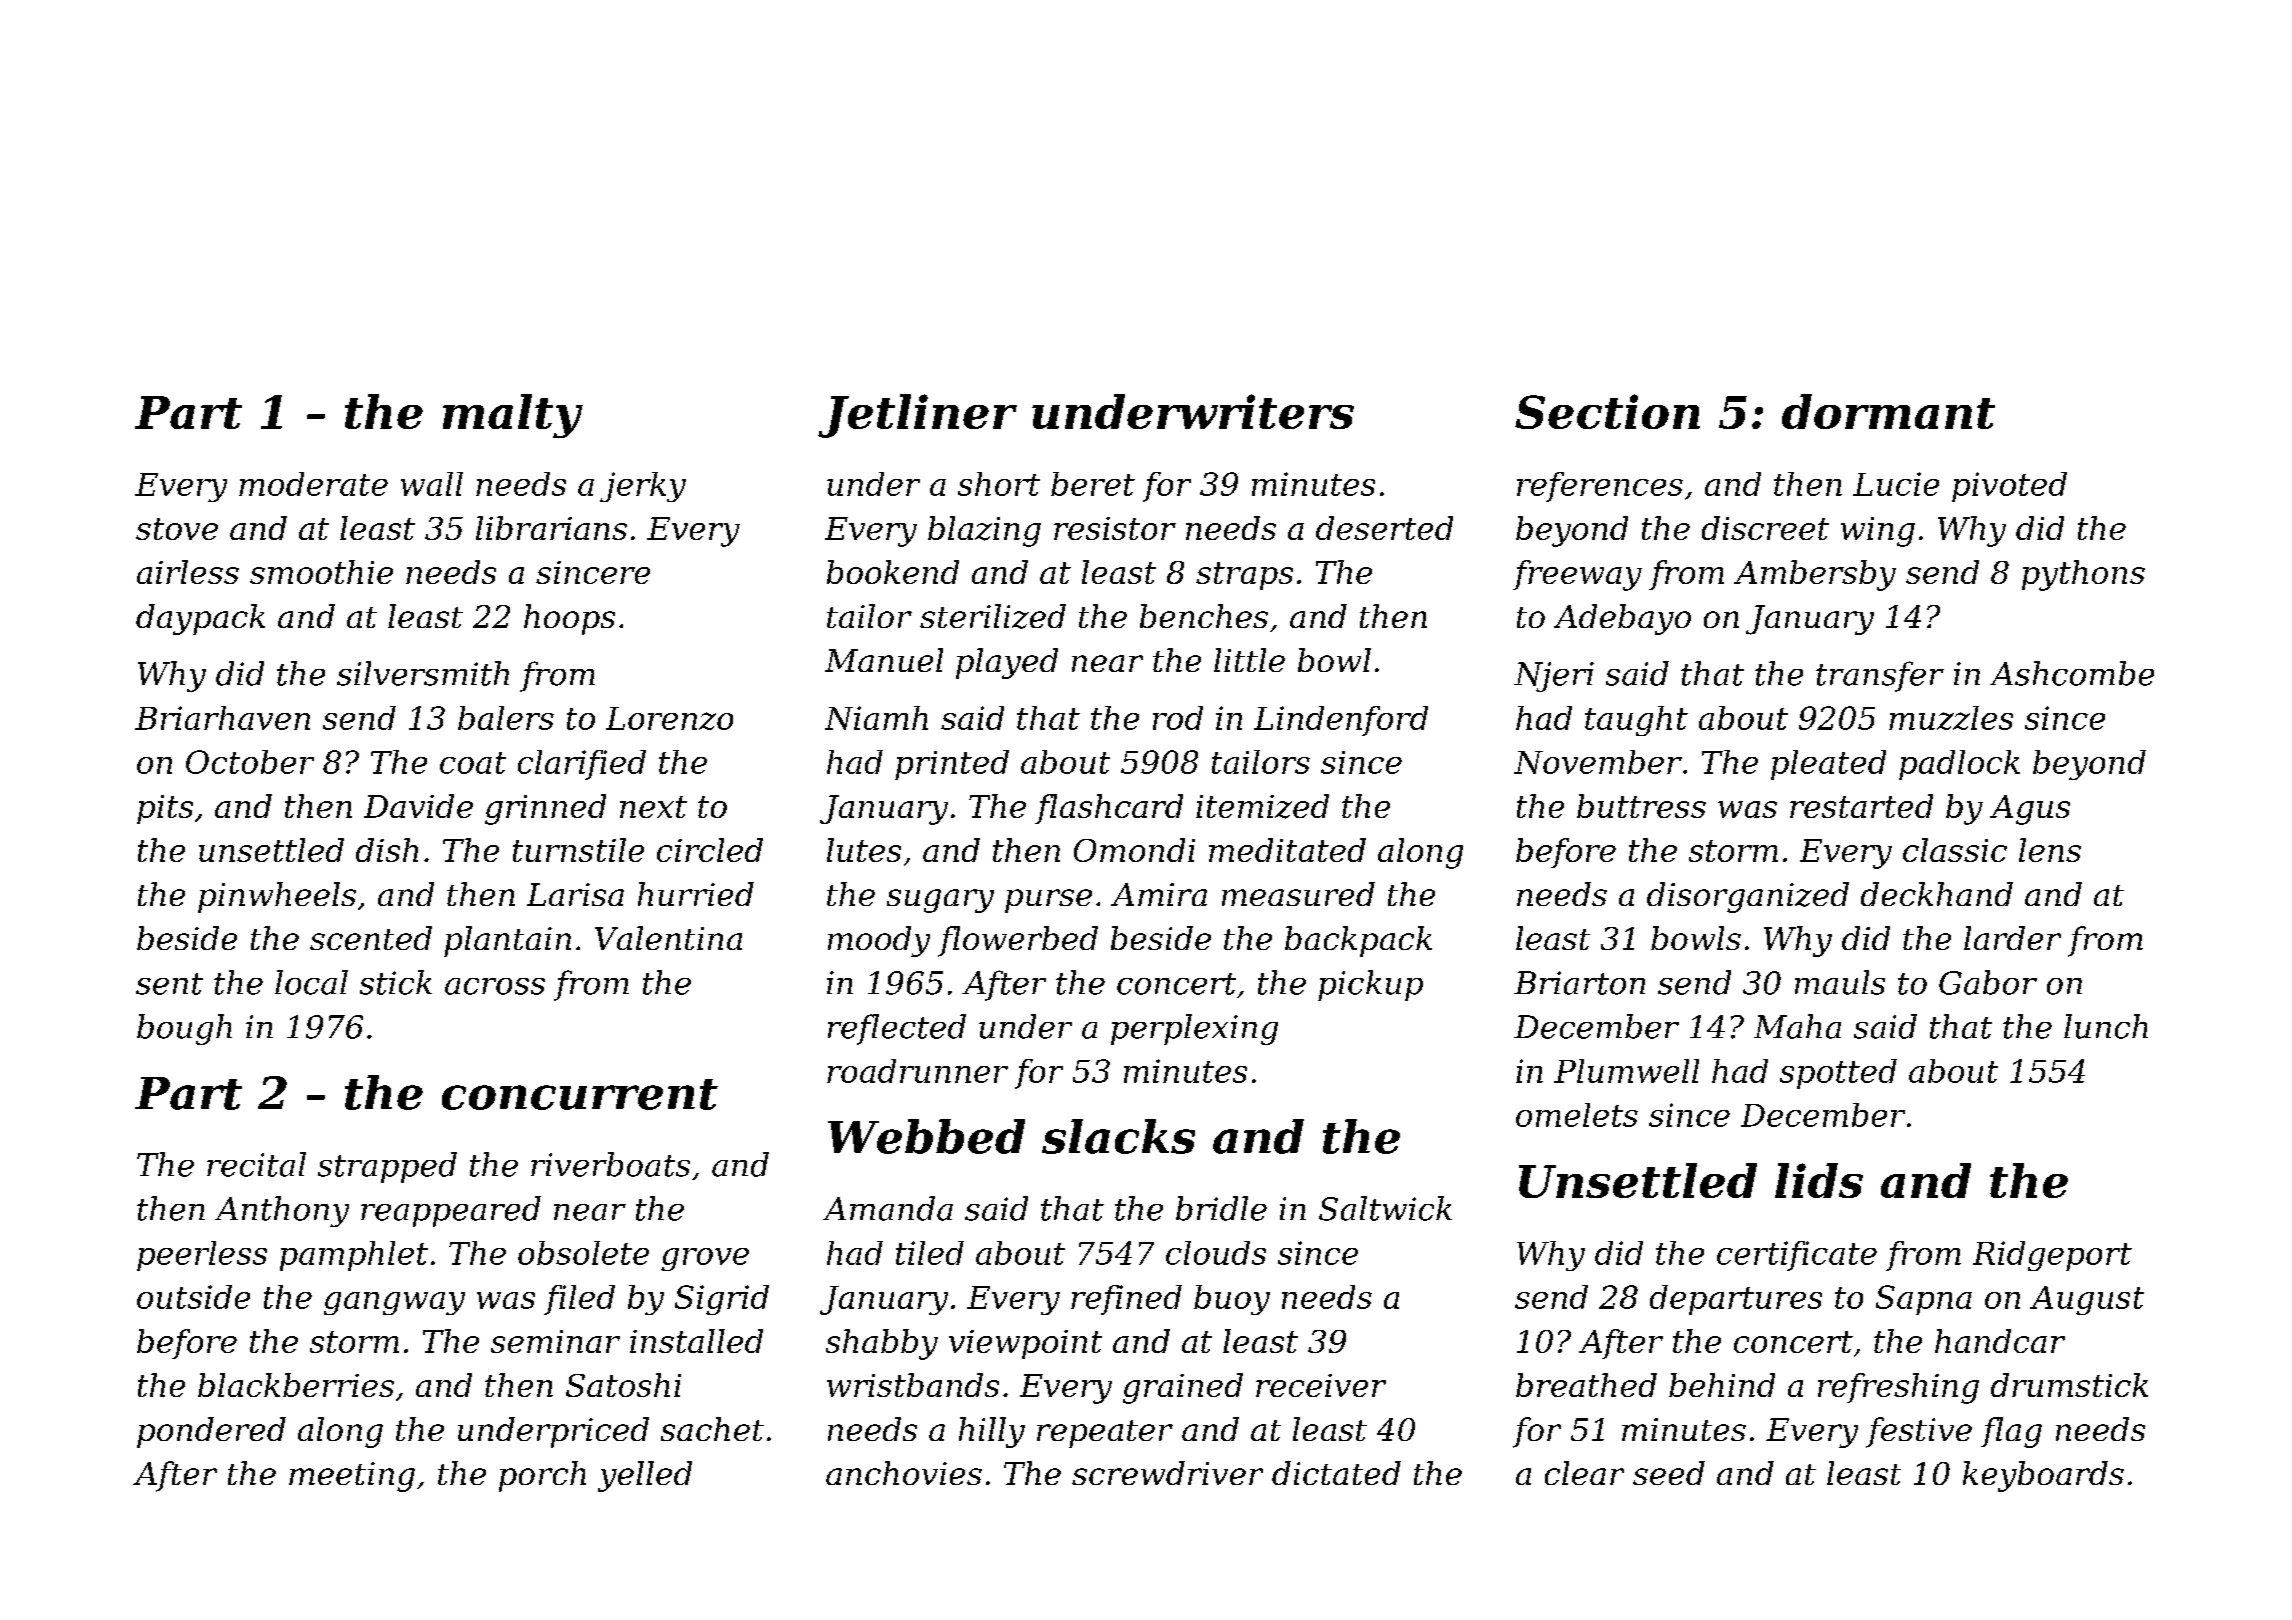  Describe the element at coordinates (513, 416) in the image. I see `malty` at that location.
